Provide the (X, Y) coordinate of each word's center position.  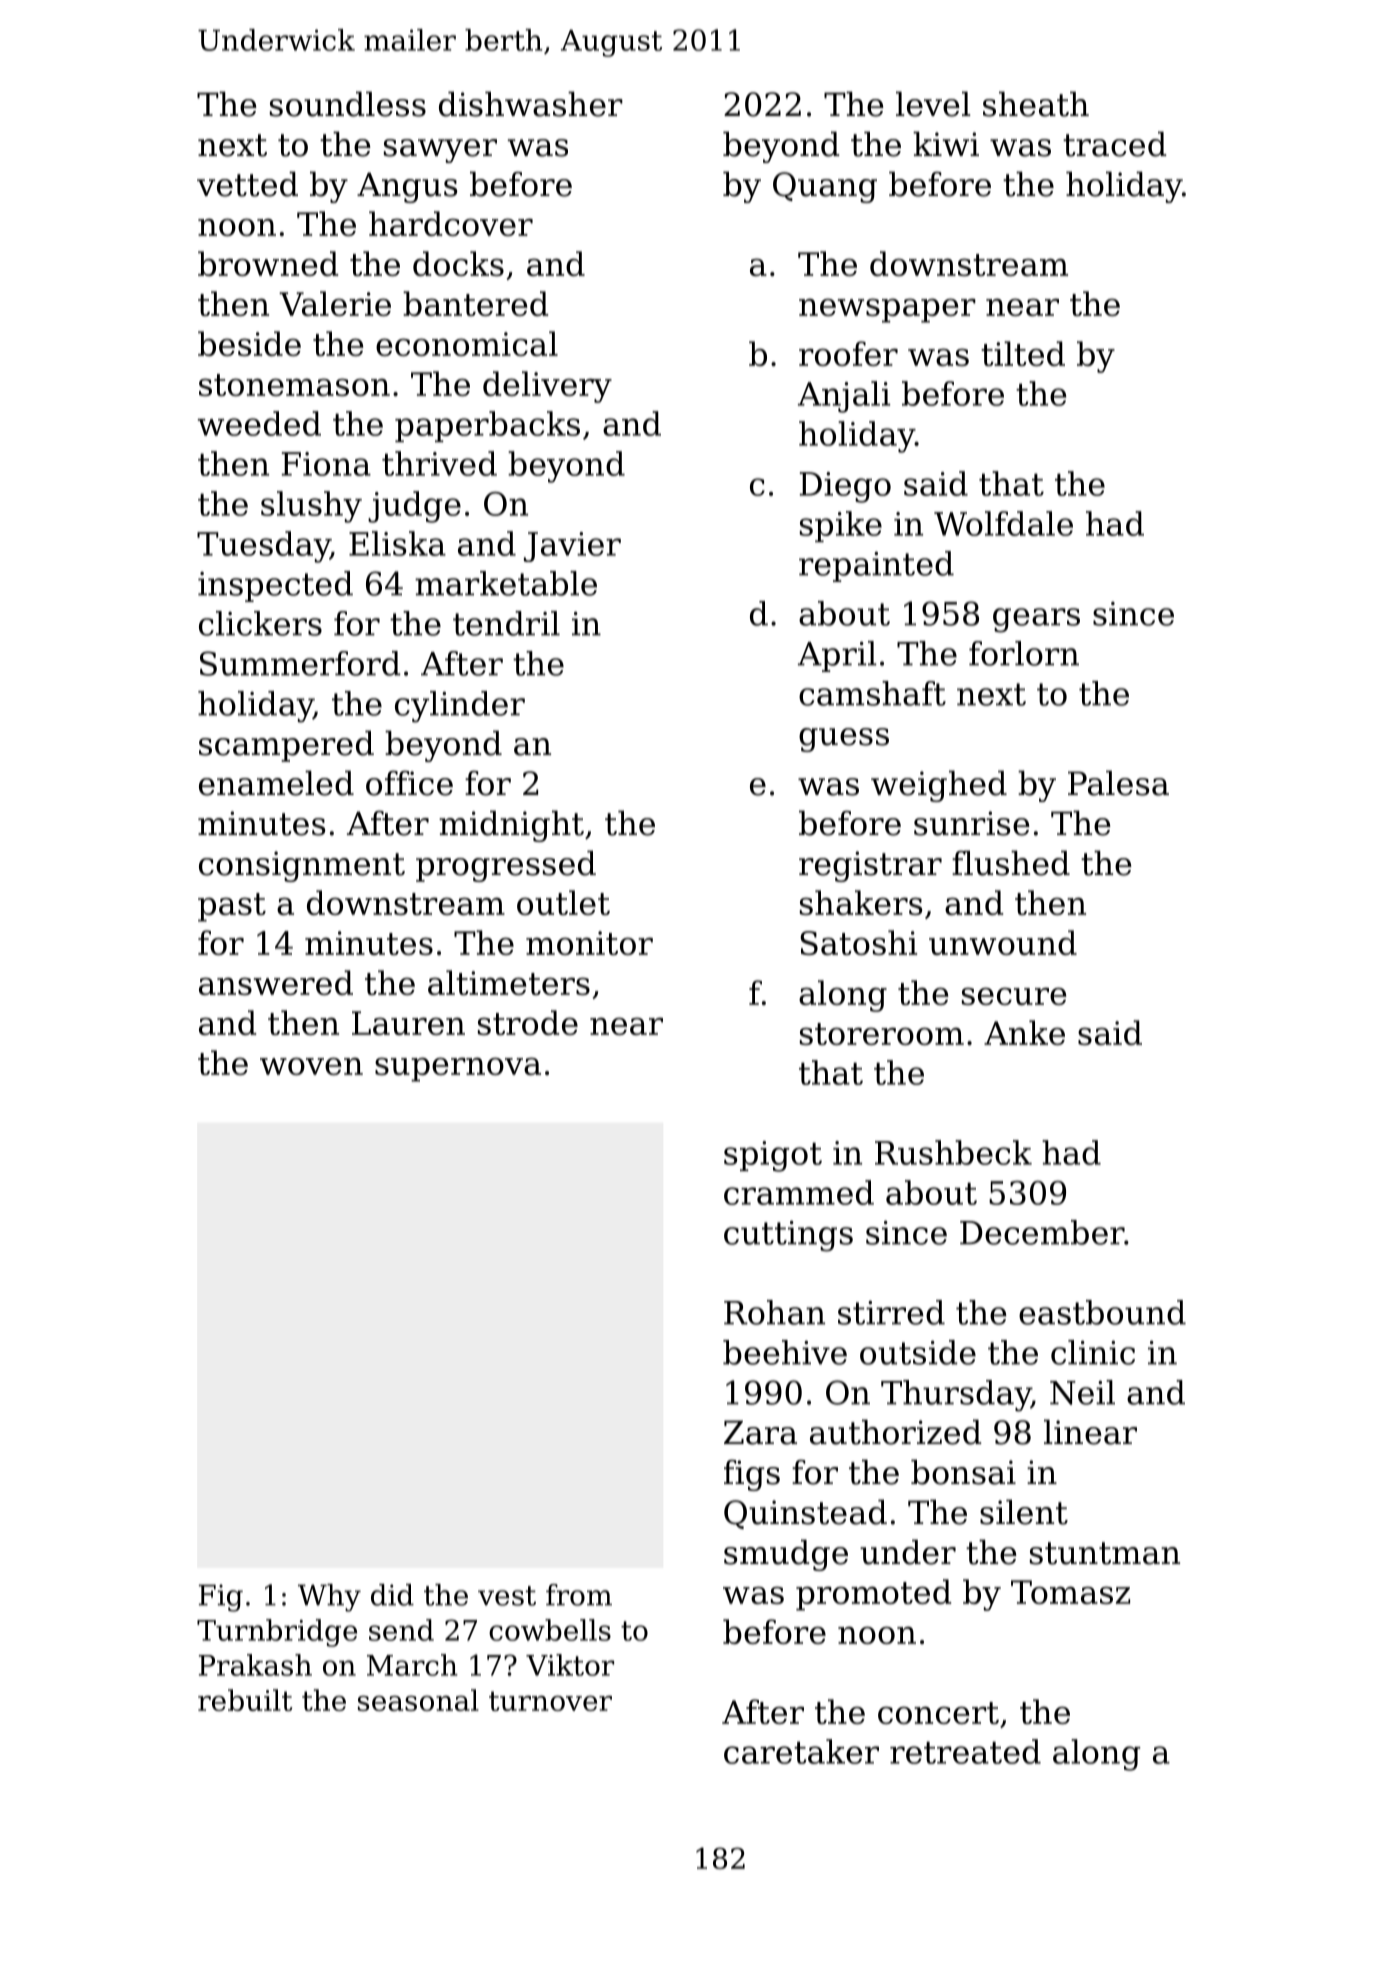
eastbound (1102, 1312)
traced (1115, 144)
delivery (547, 387)
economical (467, 343)
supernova (458, 1069)
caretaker (801, 1751)
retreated (965, 1751)
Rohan (774, 1312)
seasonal (418, 1700)
